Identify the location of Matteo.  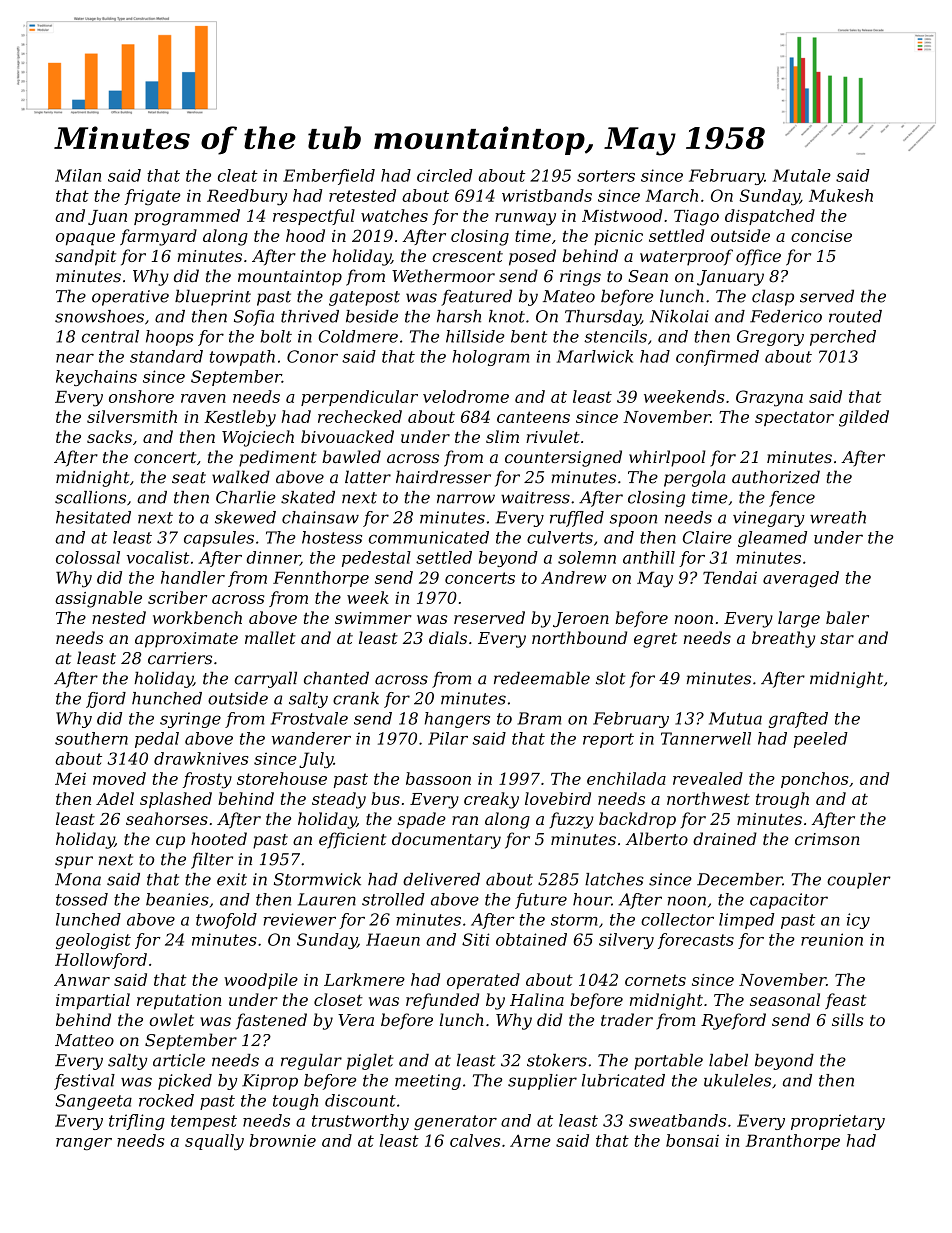
(84, 1040).
